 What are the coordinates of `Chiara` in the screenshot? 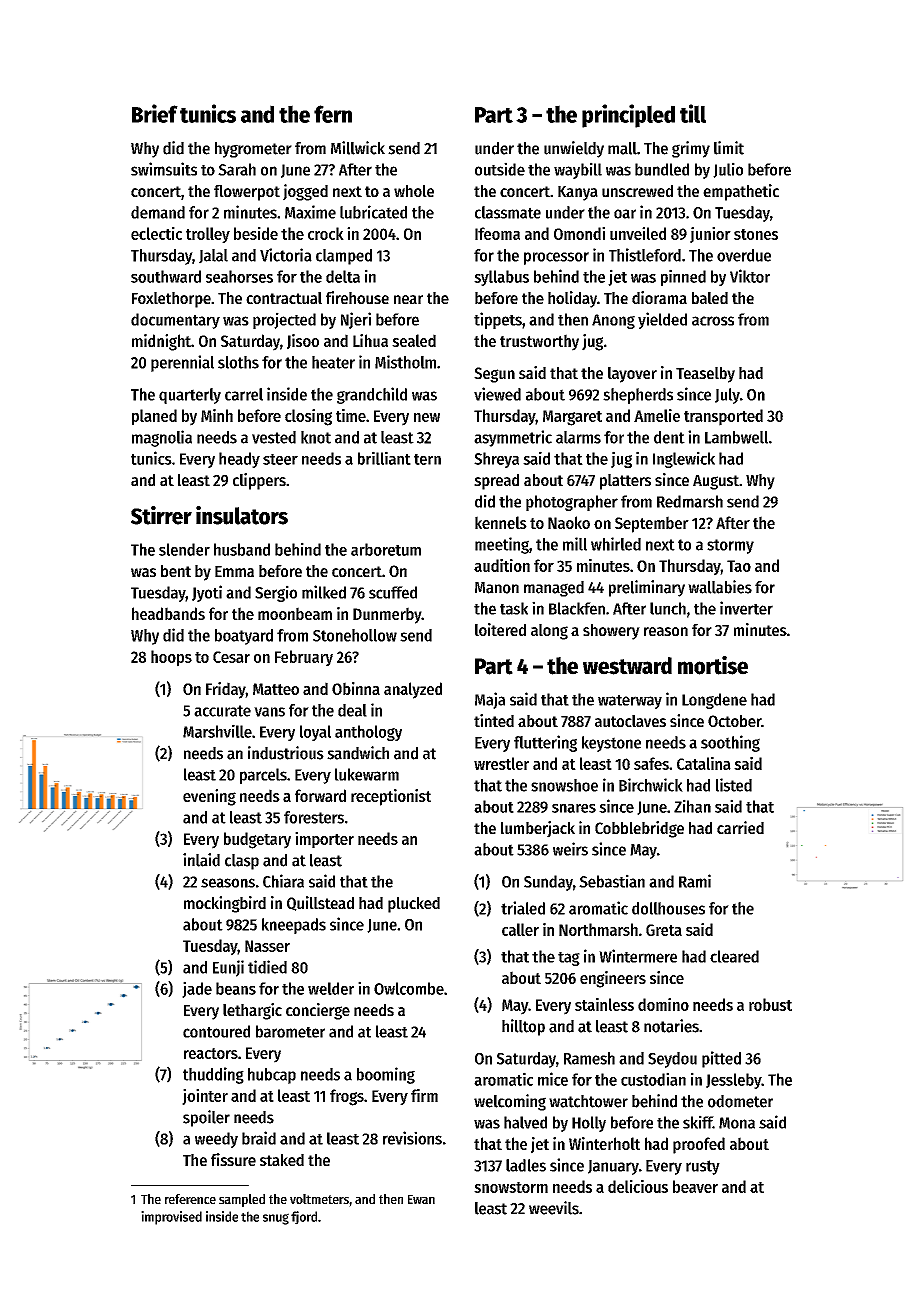 It's located at (283, 881).
